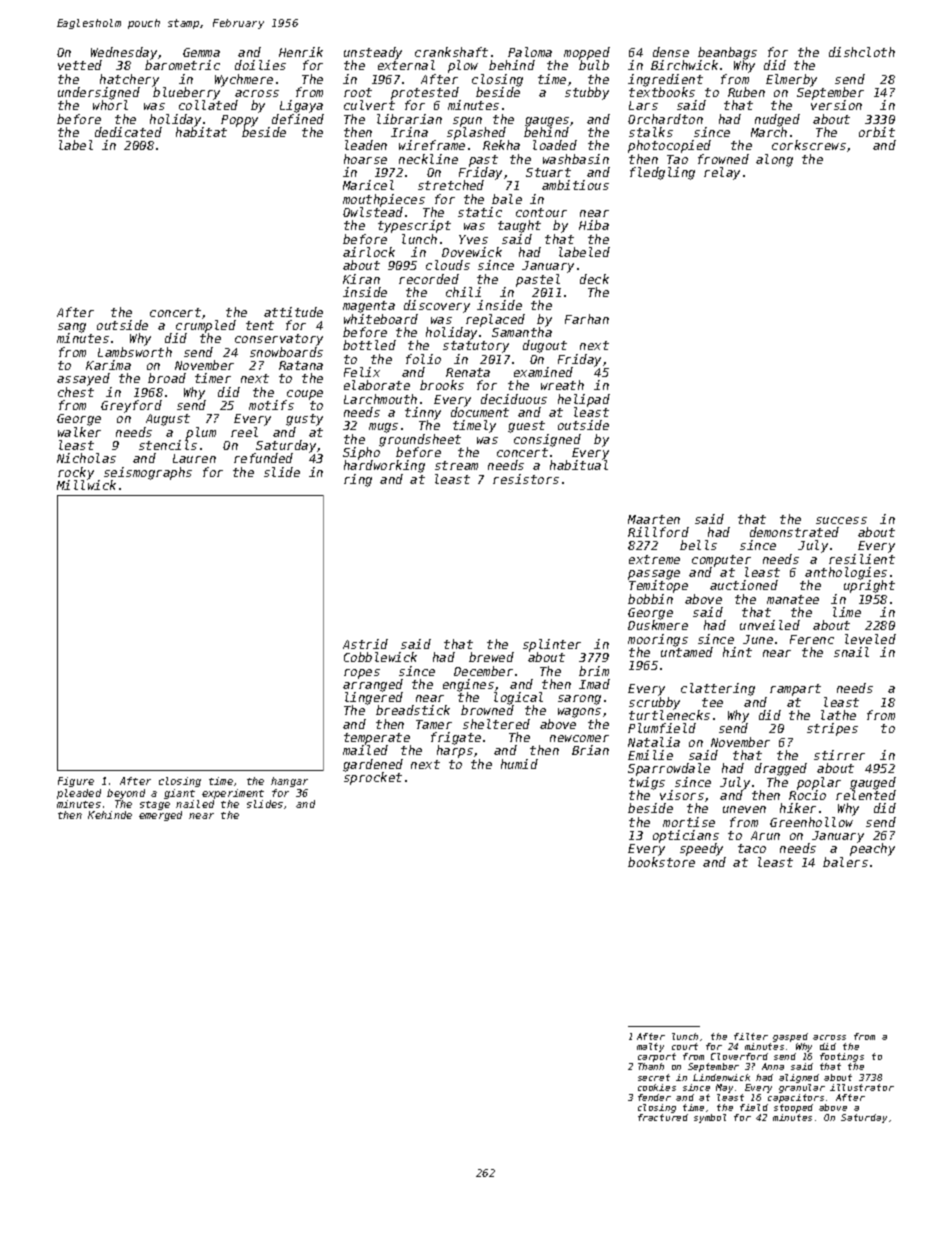  Describe the element at coordinates (774, 160) in the document. I see `along` at that location.
